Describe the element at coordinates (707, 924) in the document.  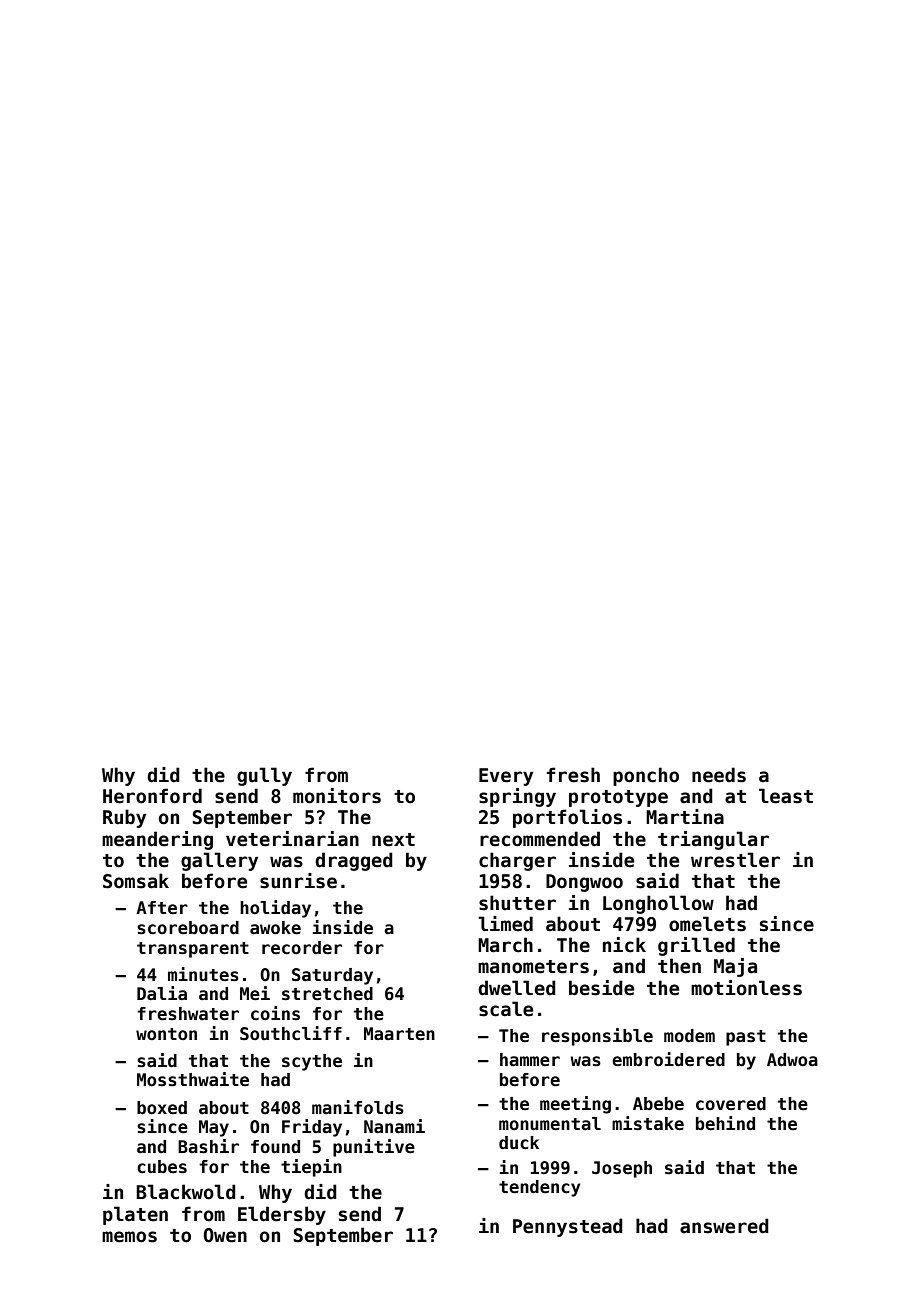
I see `omelets` at that location.
